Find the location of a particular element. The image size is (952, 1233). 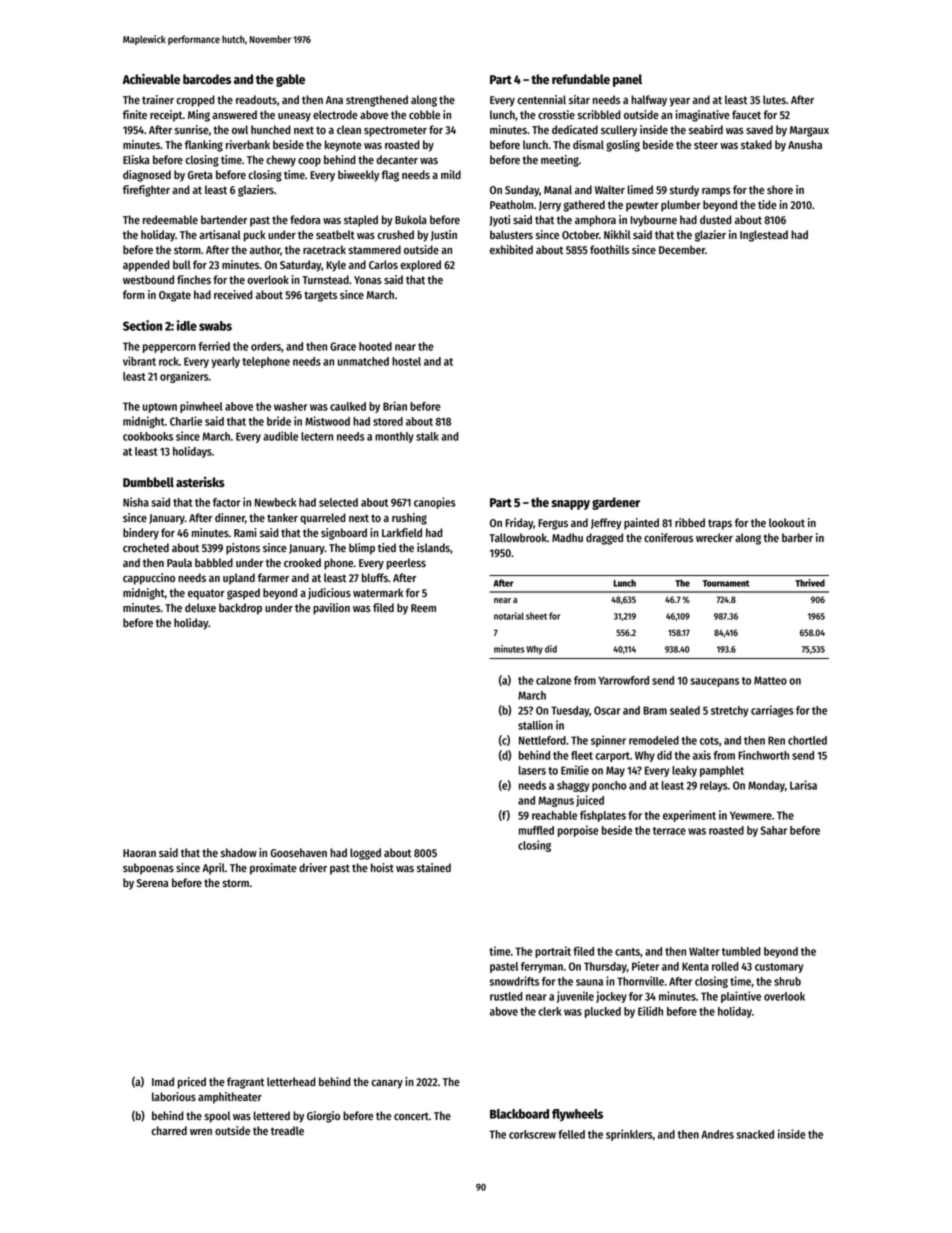

corkscrew is located at coordinates (532, 1134).
